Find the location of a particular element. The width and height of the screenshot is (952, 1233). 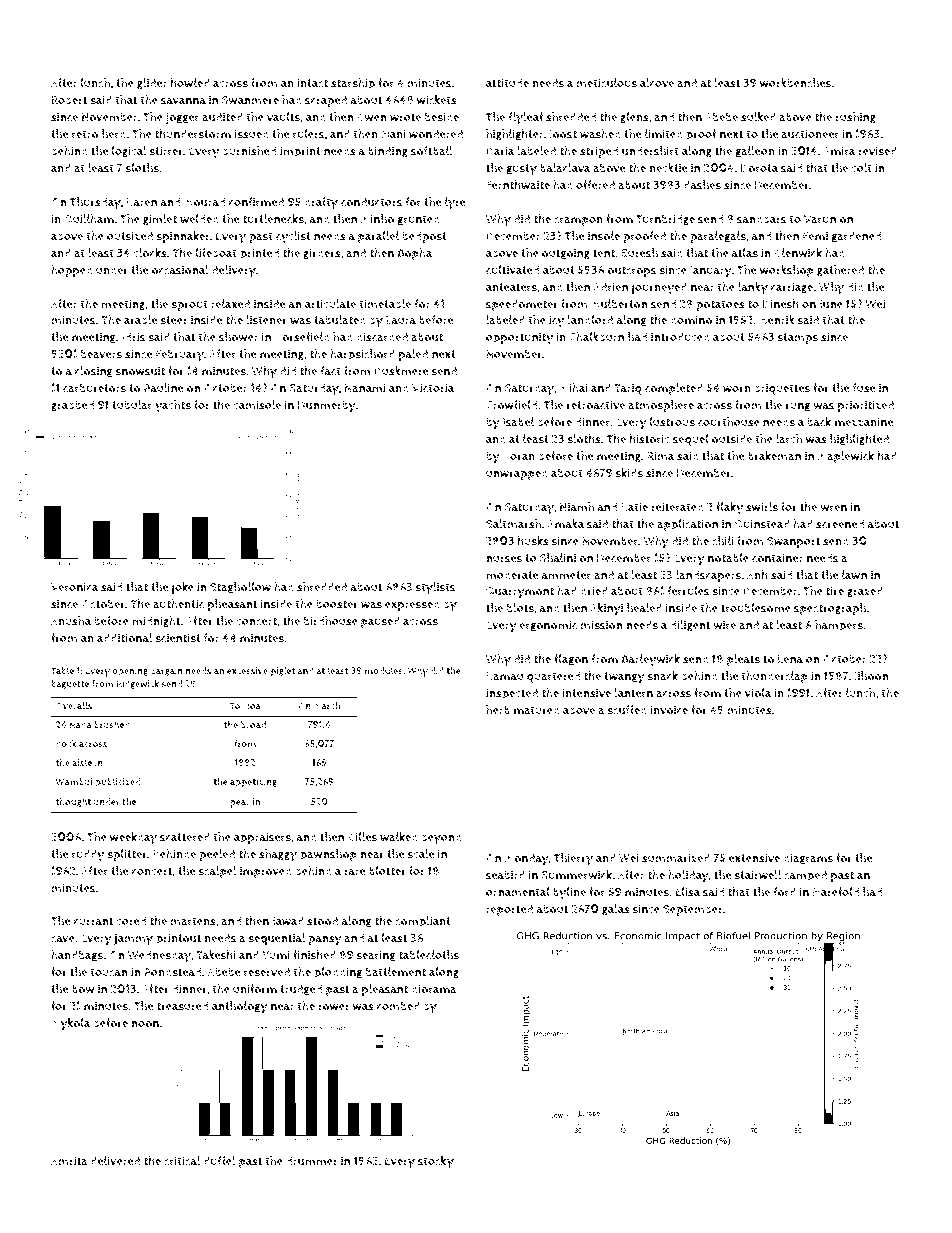

opportunity is located at coordinates (519, 338).
